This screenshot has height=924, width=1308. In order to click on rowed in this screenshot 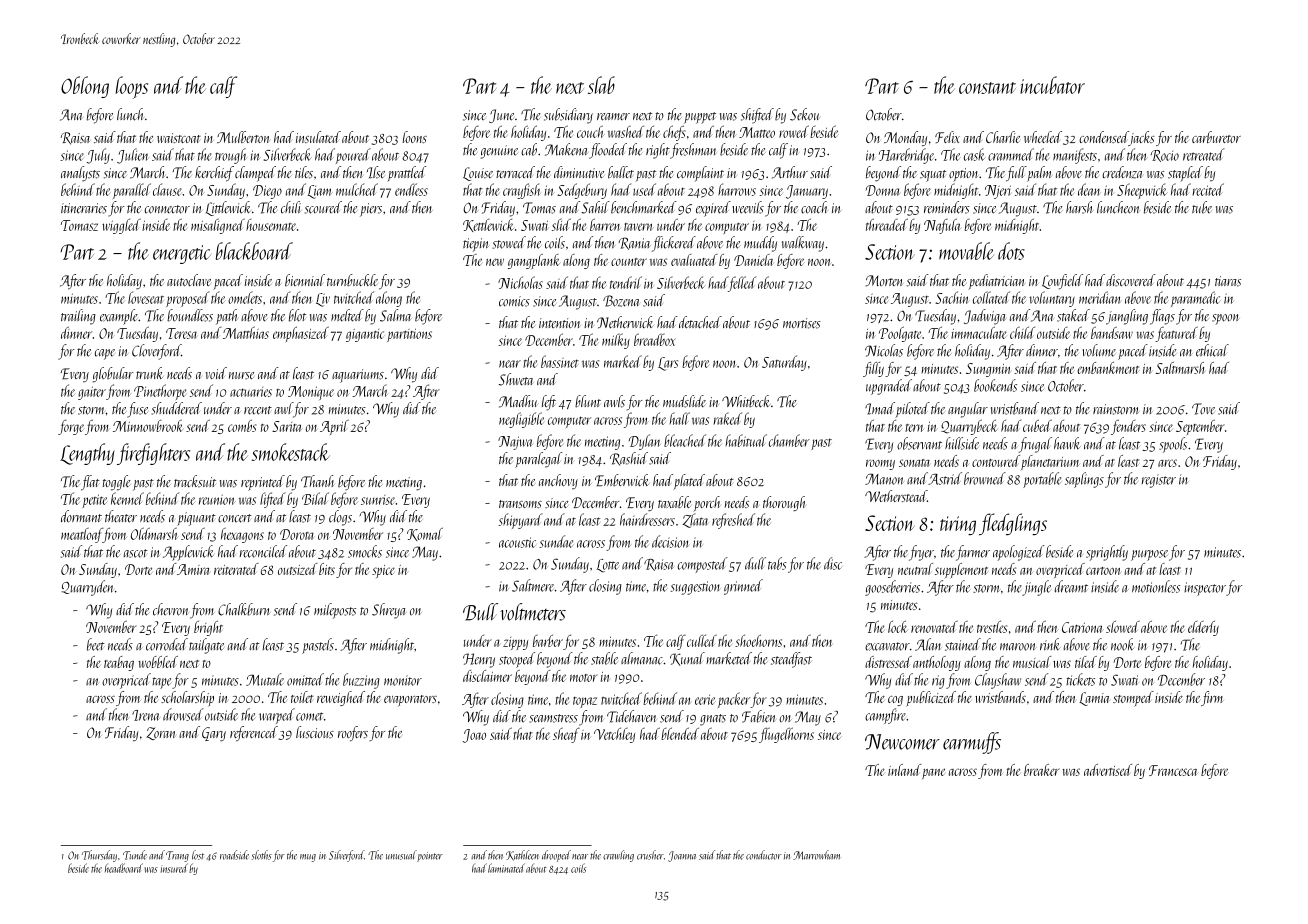, I will do `click(794, 131)`.
